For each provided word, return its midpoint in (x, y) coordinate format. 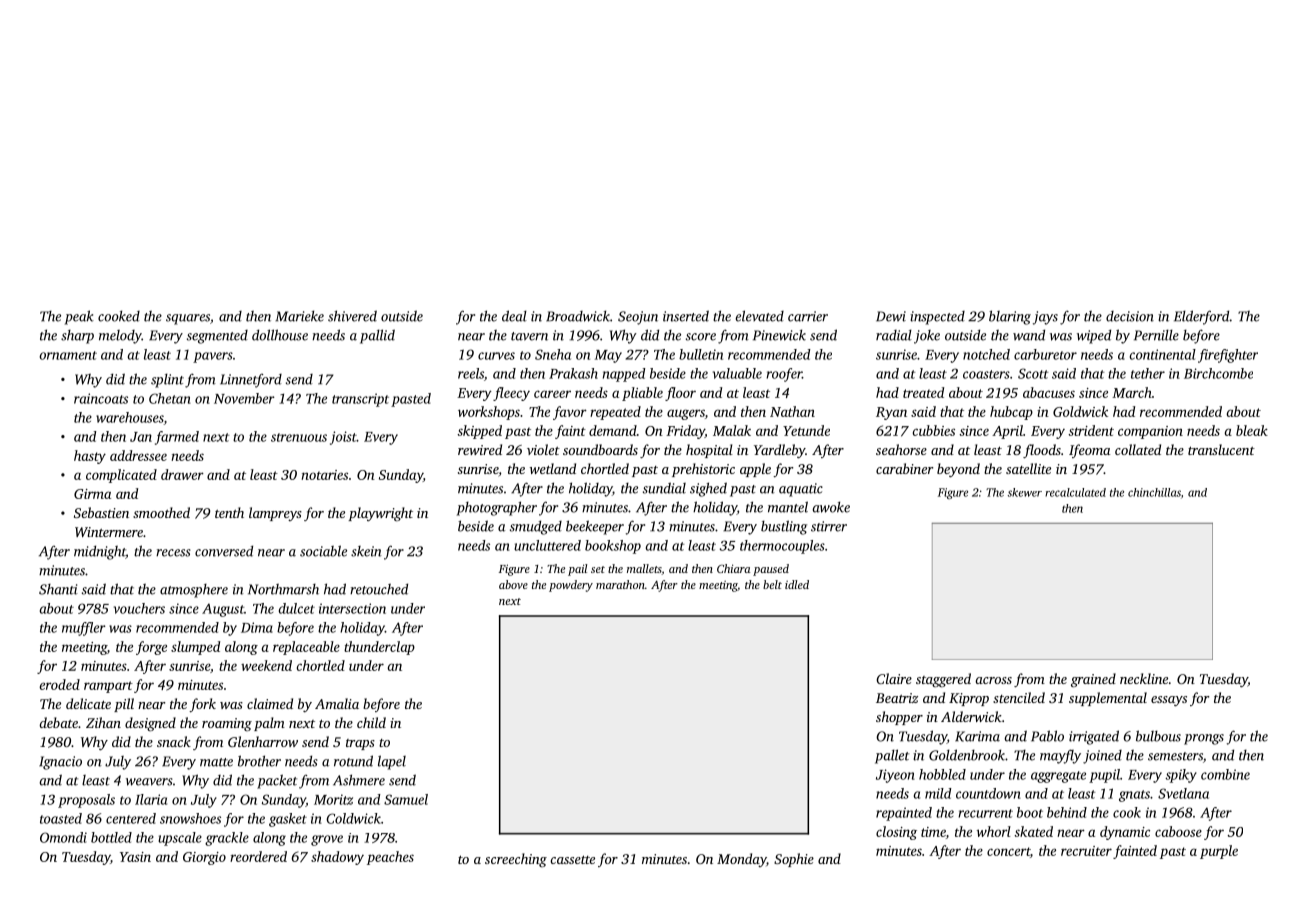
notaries (324, 475)
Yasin (135, 857)
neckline (1144, 678)
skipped (479, 432)
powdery (571, 586)
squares (188, 319)
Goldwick (1080, 411)
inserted (686, 316)
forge (151, 648)
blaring (1010, 317)
